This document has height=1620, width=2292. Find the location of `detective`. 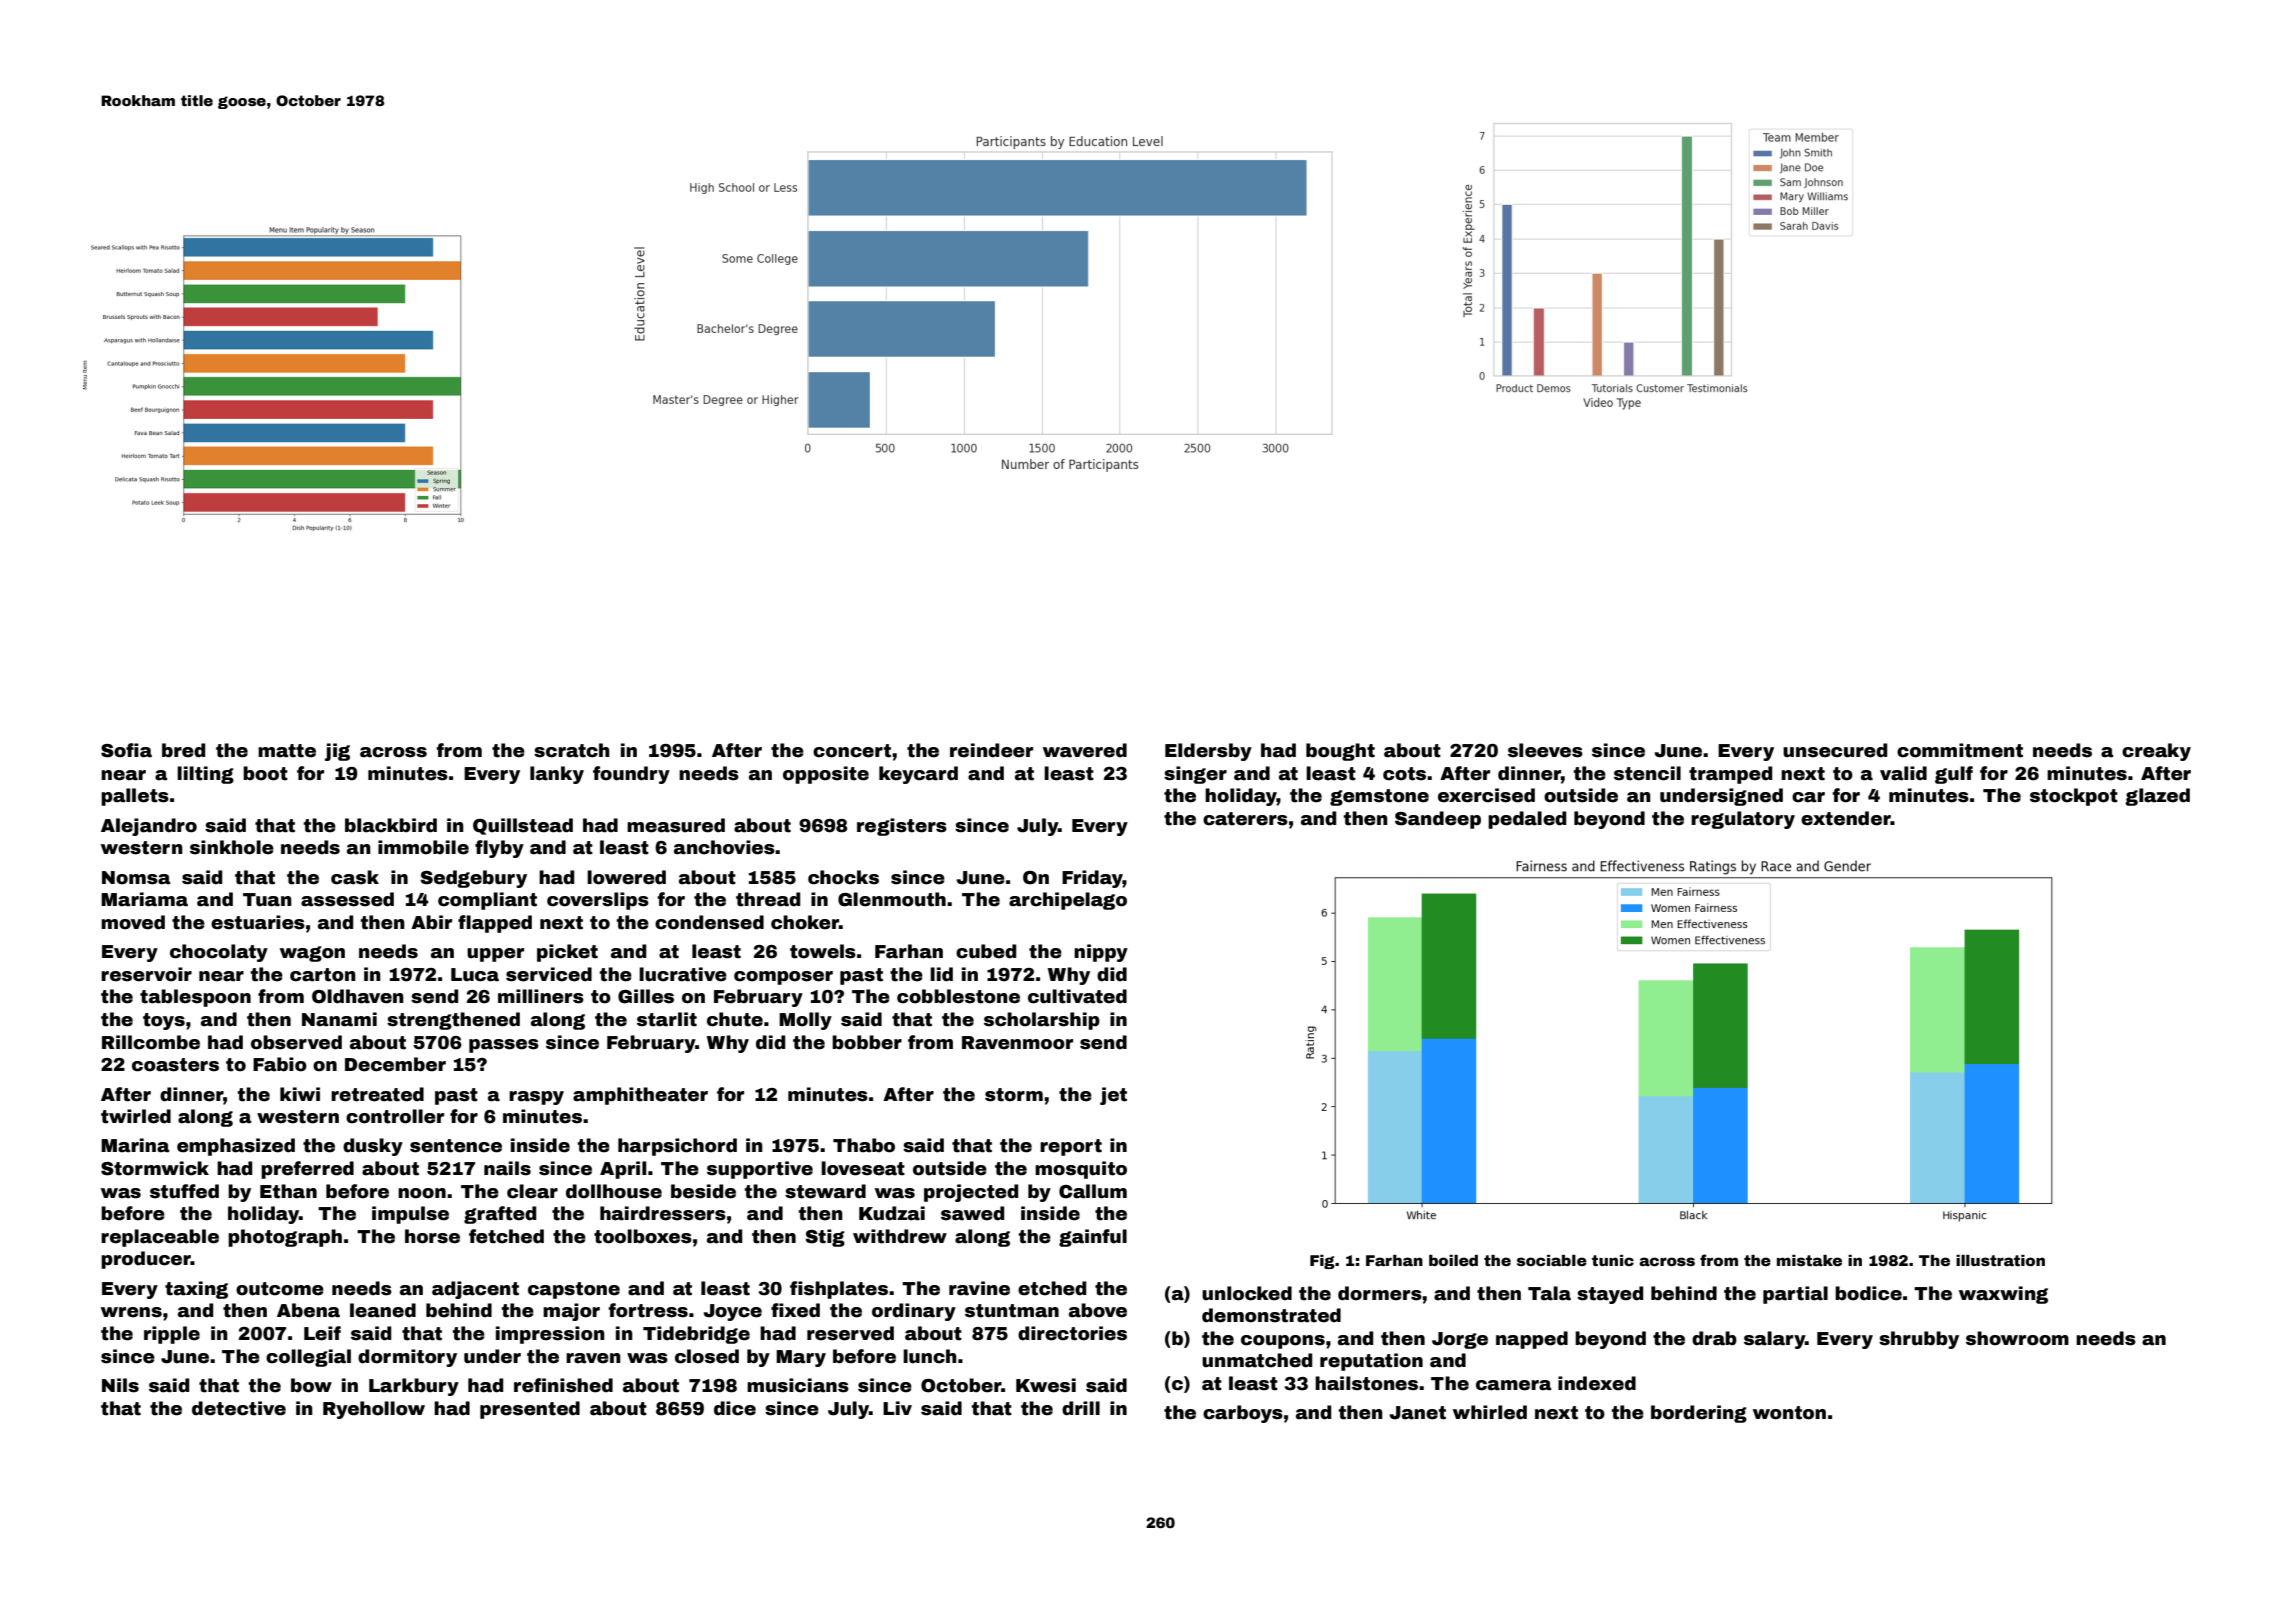

detective is located at coordinates (239, 1408).
